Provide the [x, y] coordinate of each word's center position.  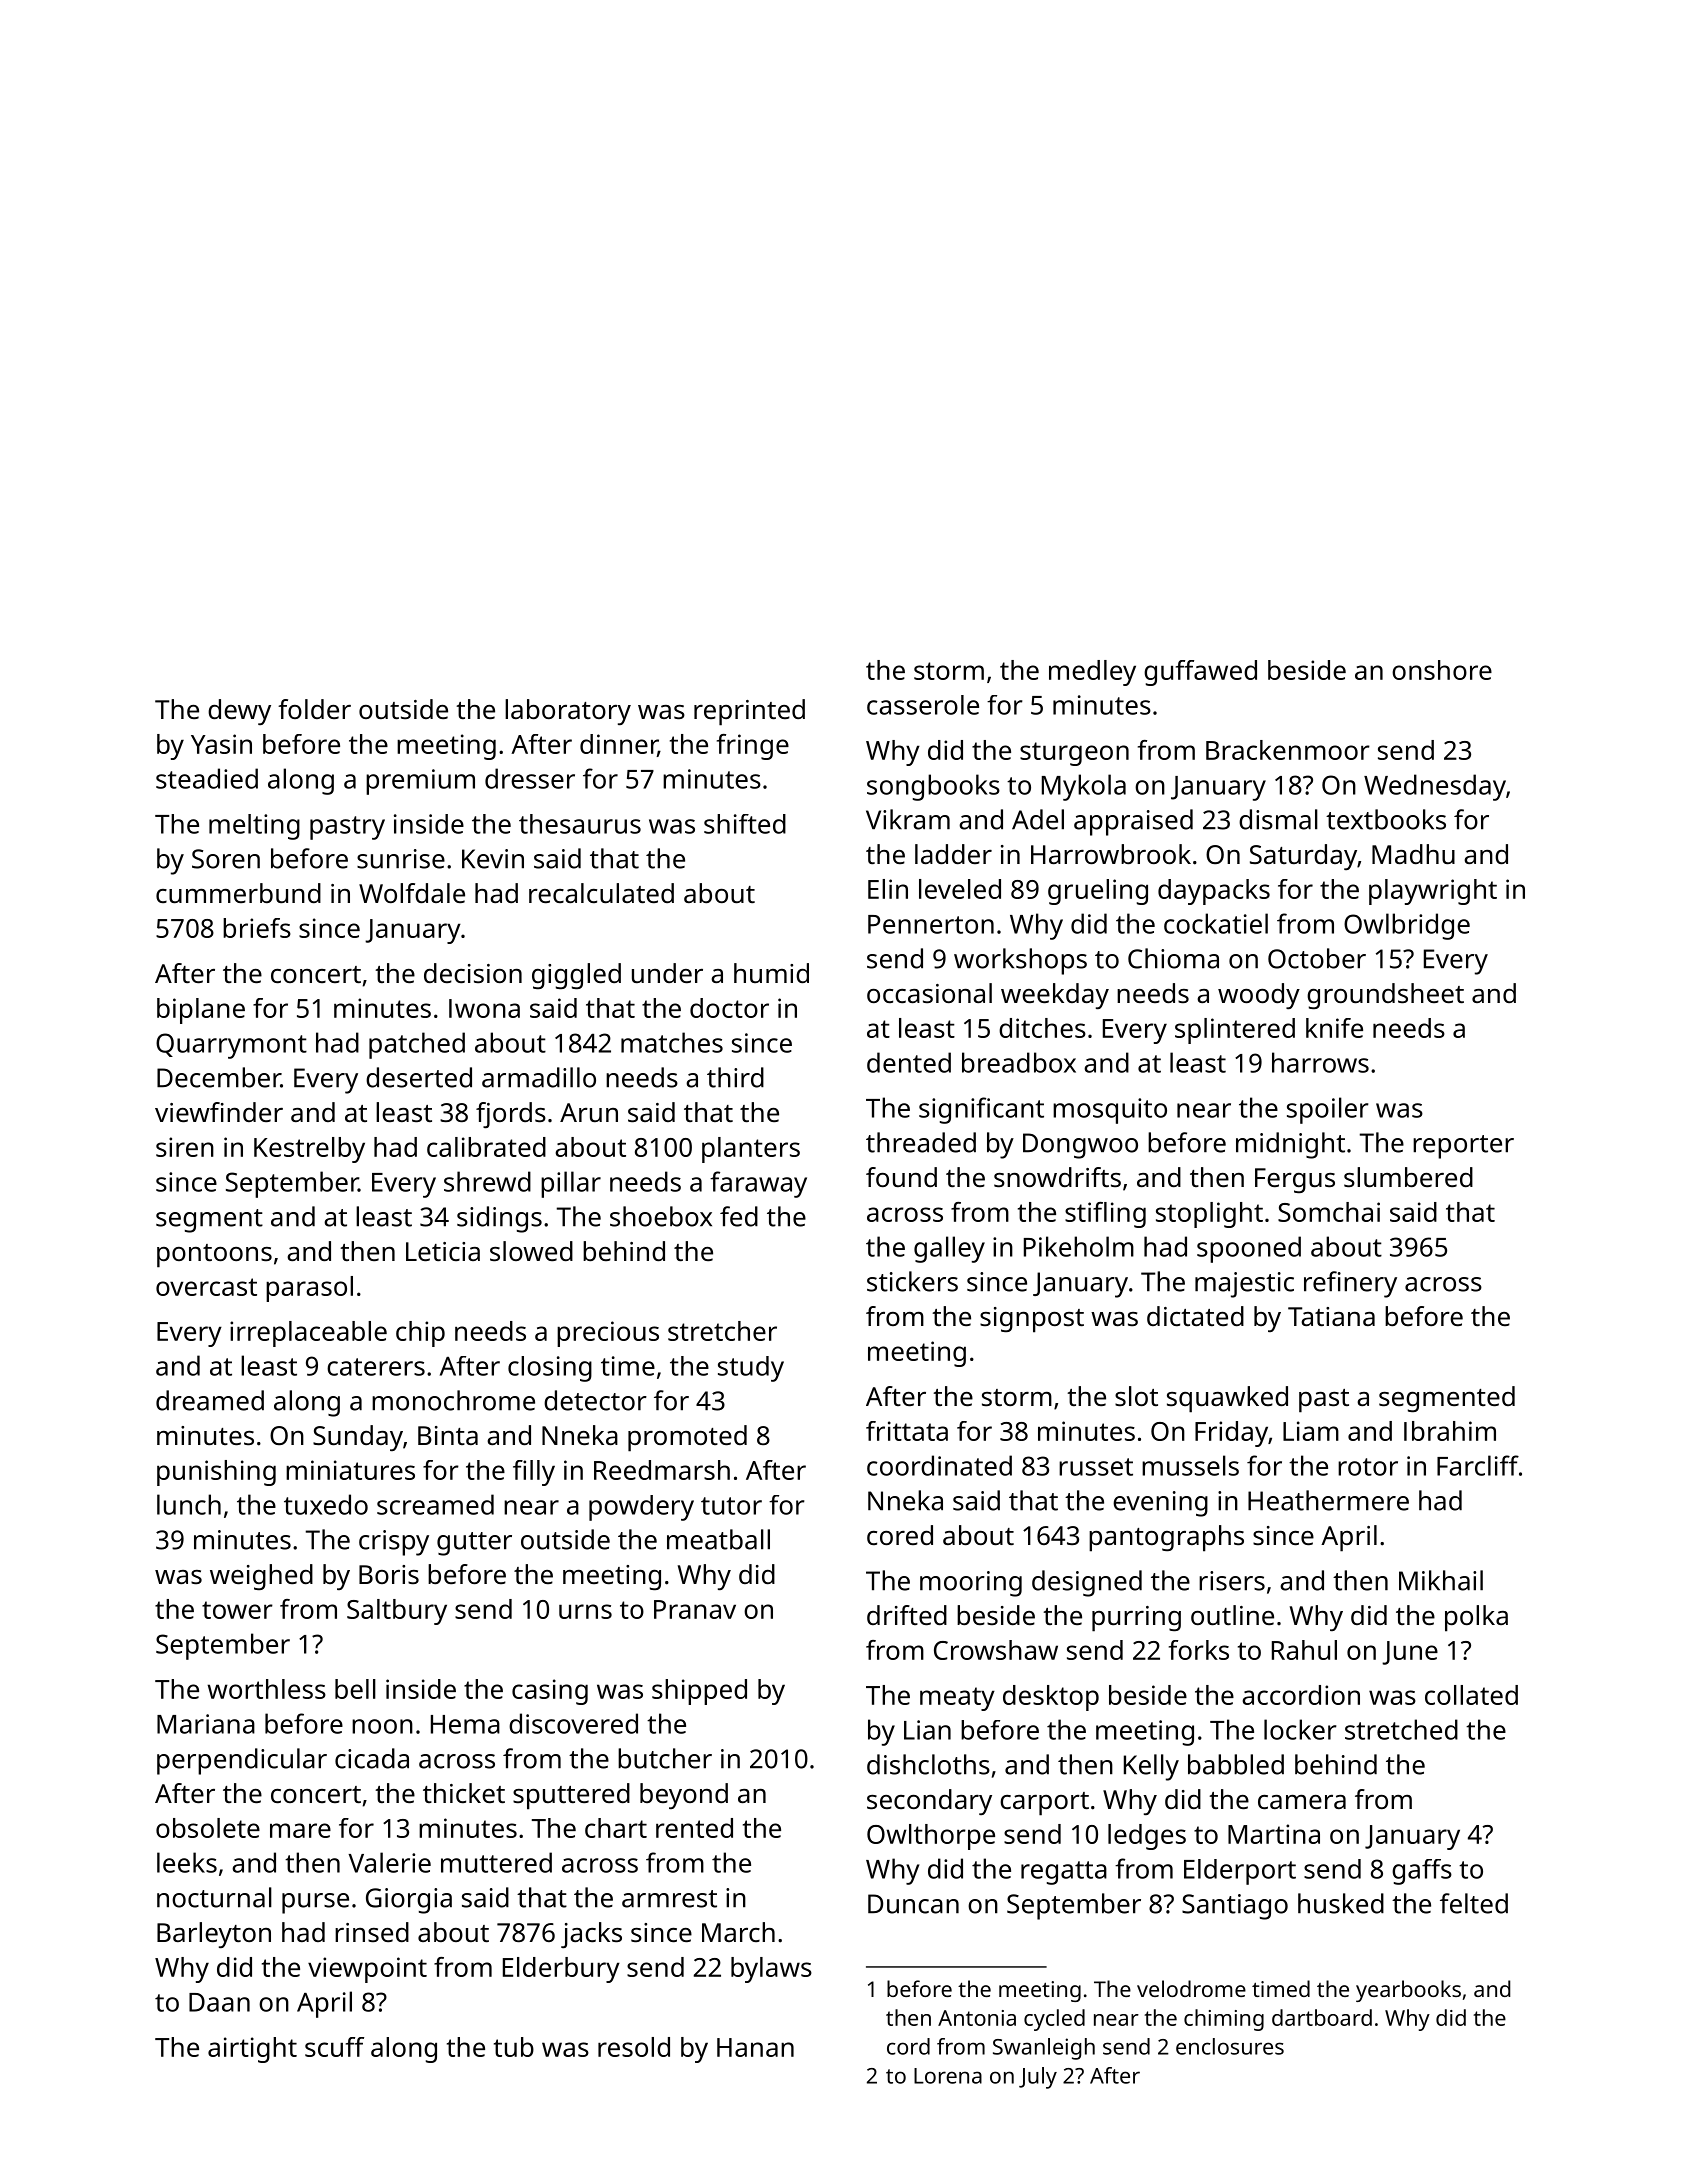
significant [981, 1110]
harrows [1320, 1062]
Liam [1311, 1431]
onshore [1442, 670]
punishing [216, 1473]
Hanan [755, 2047]
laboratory [568, 712]
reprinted [749, 712]
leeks [187, 1862]
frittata [907, 1431]
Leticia [443, 1252]
